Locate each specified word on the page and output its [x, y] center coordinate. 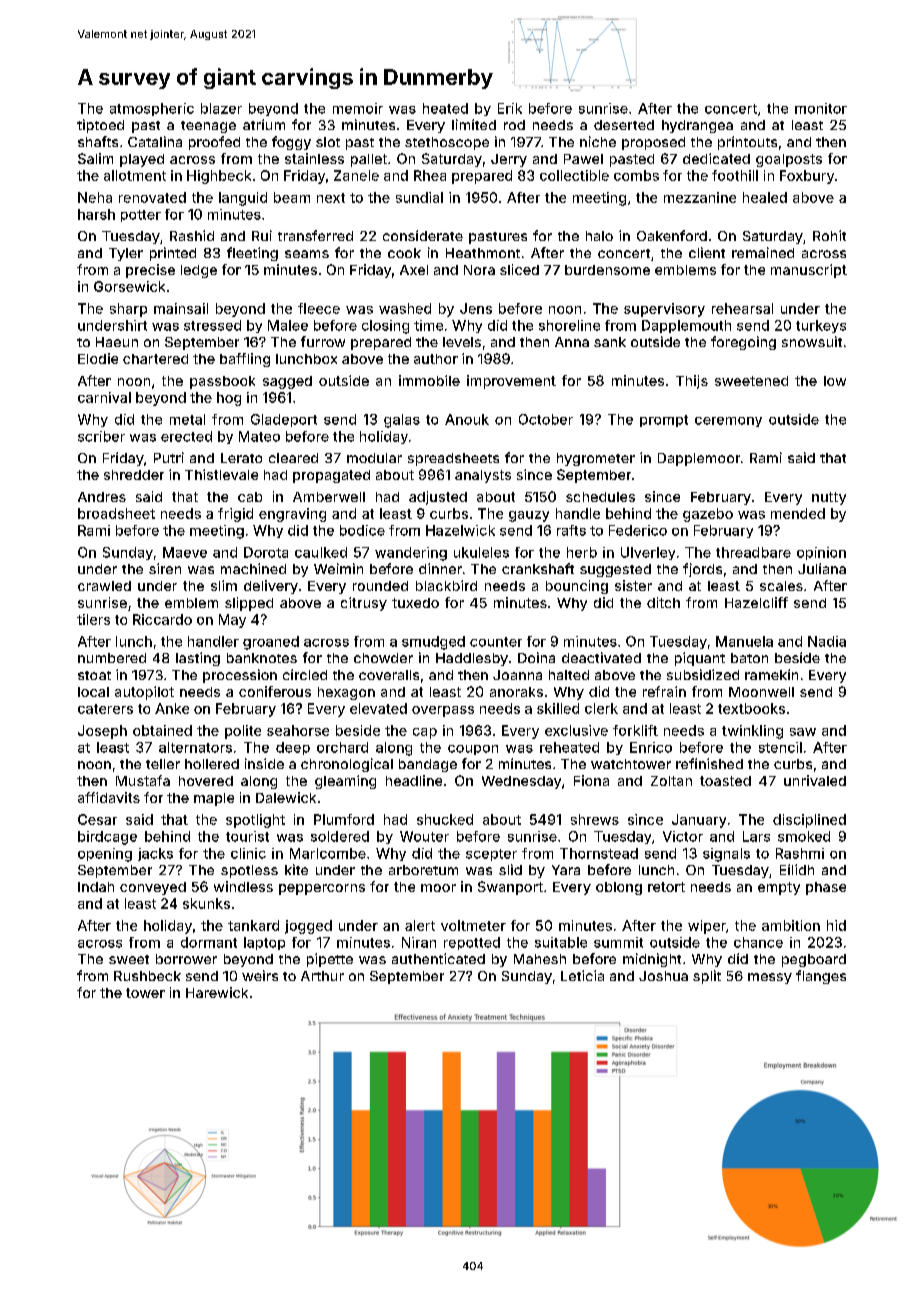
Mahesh [540, 959]
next [331, 198]
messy [770, 978]
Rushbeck [147, 976]
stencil [780, 747]
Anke [172, 708]
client [707, 252]
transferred [315, 235]
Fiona [591, 780]
